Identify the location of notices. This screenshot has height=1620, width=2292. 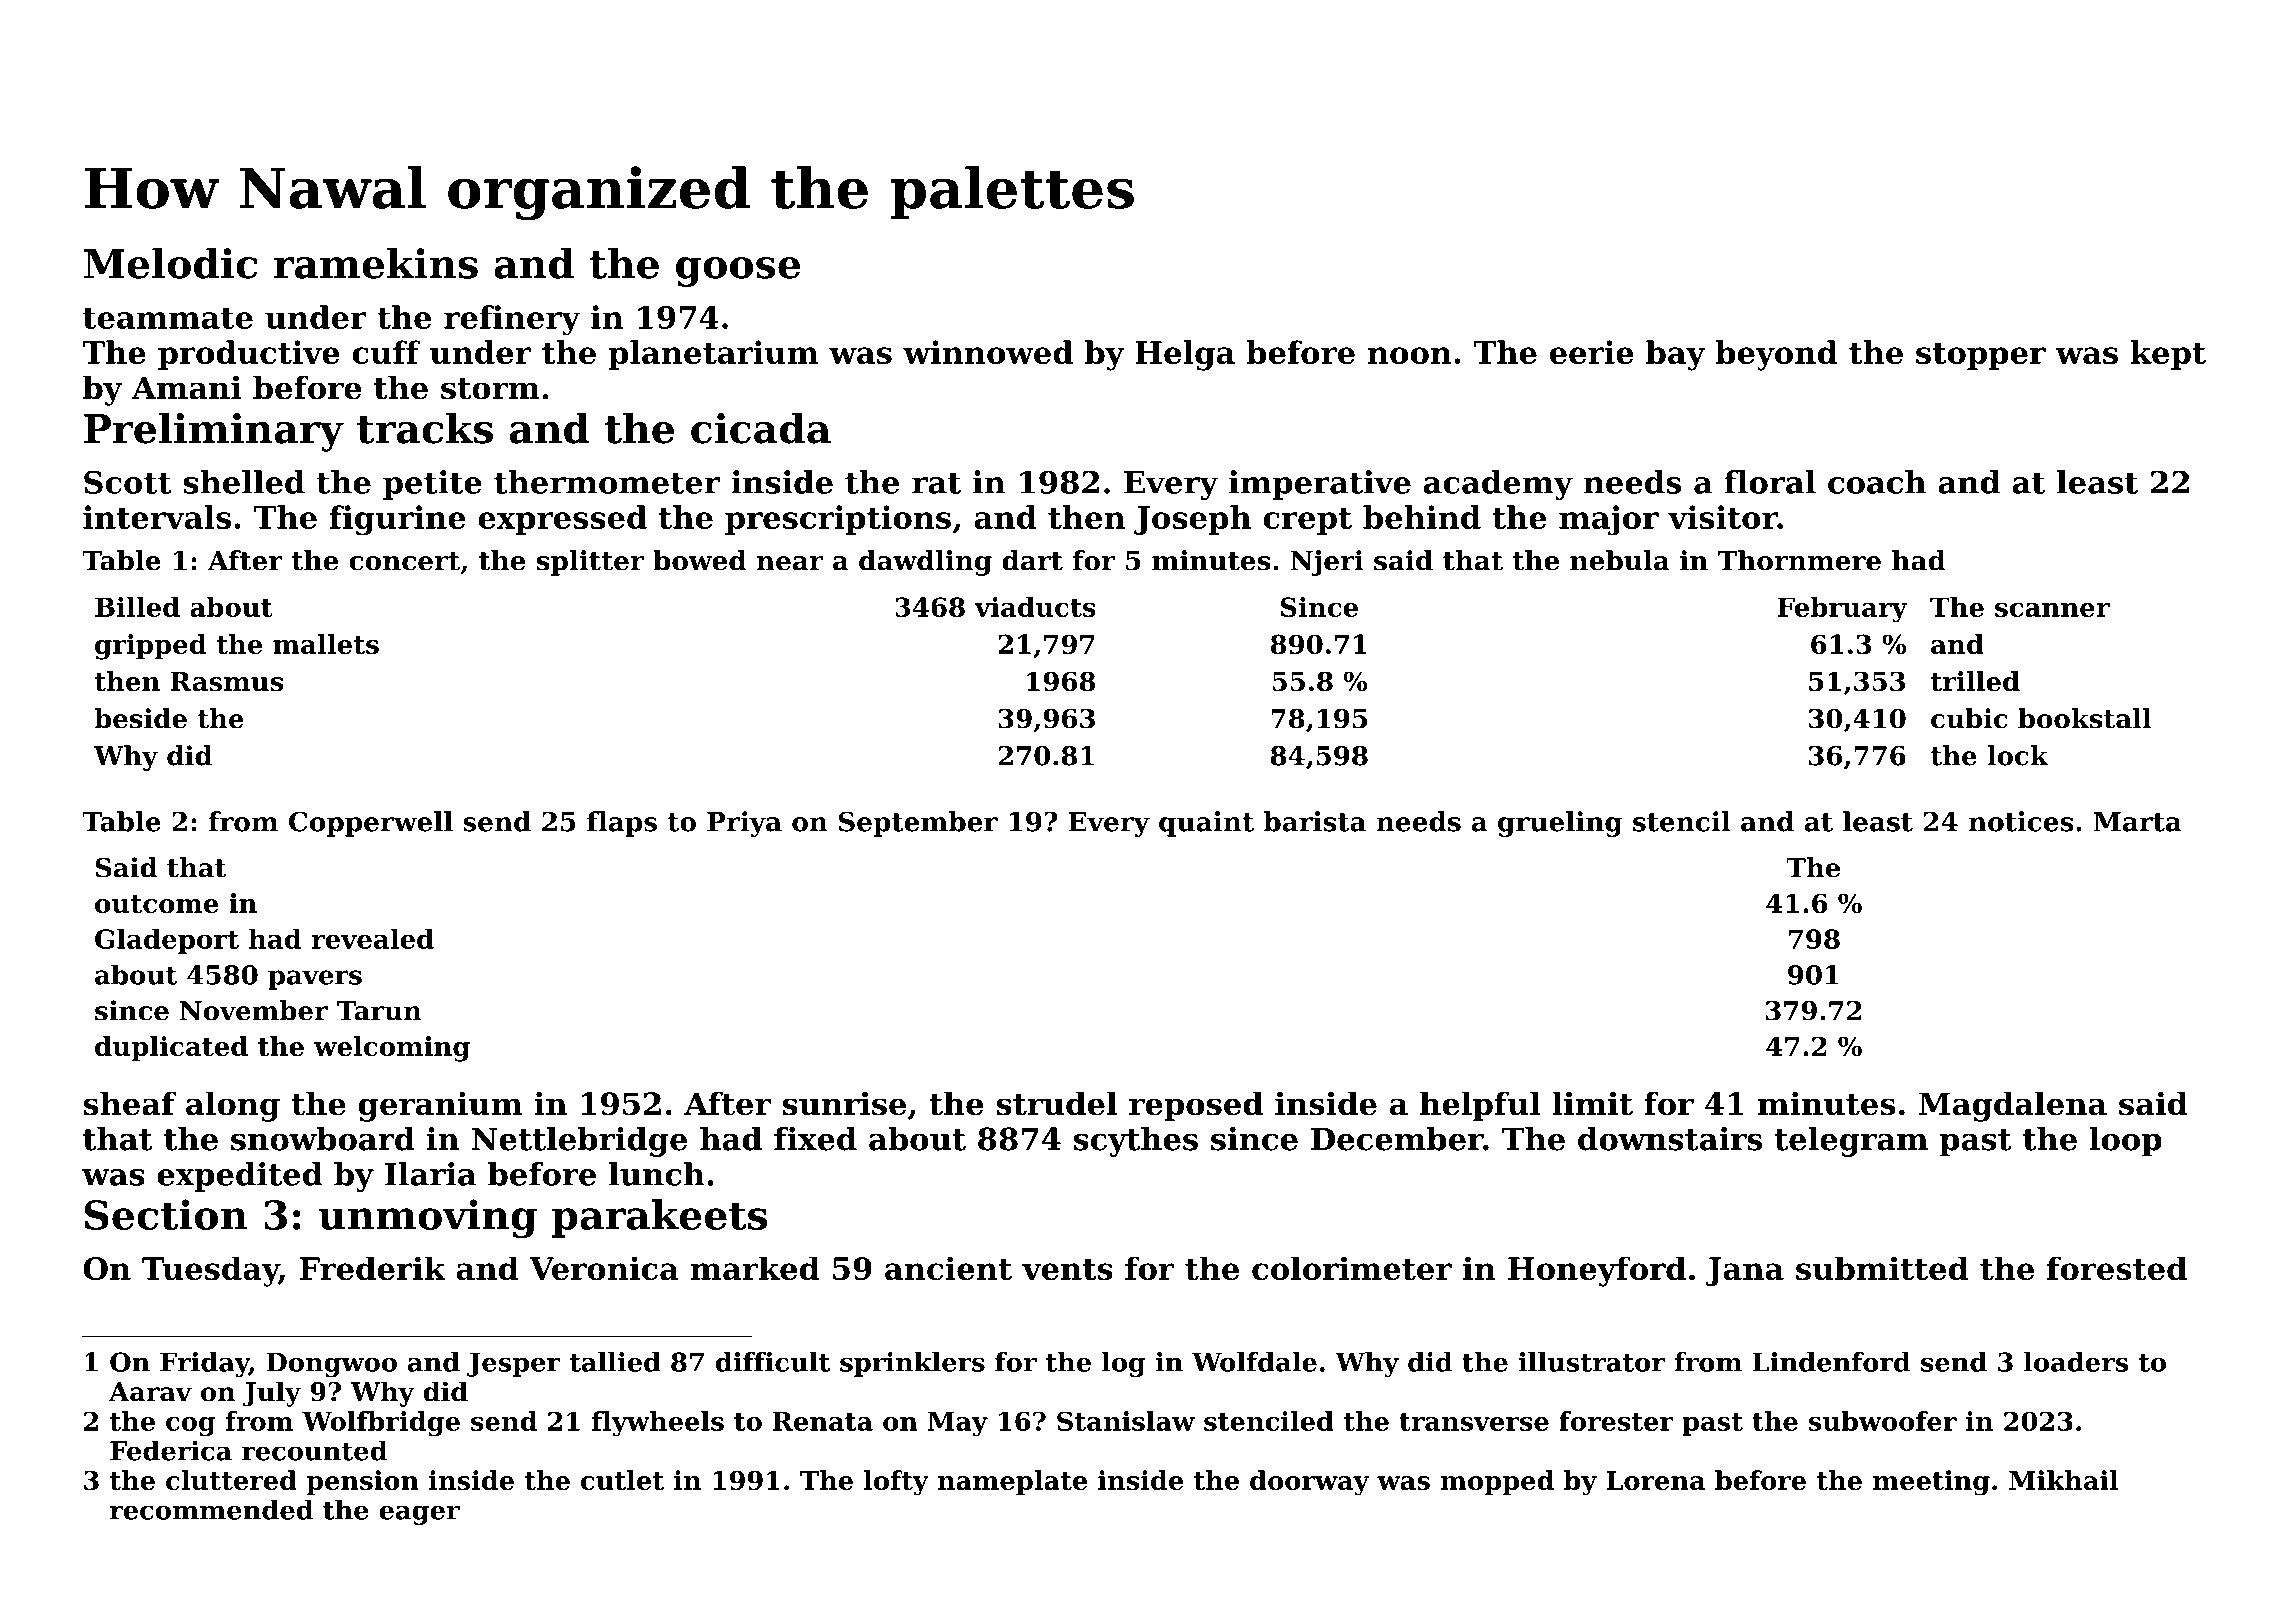
(2021, 821).
